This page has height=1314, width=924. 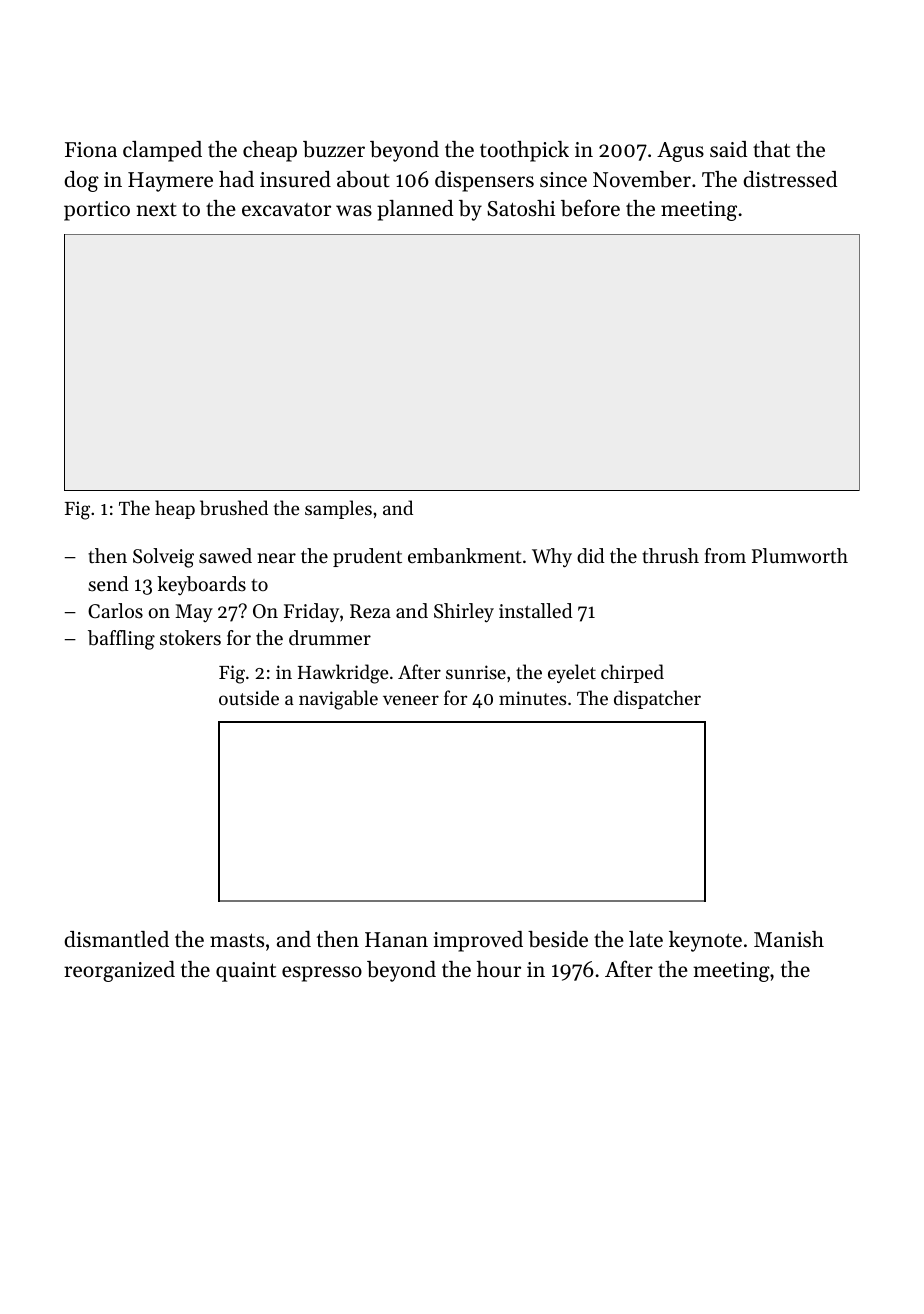 What do you see at coordinates (116, 939) in the page?
I see `dismantled` at bounding box center [116, 939].
